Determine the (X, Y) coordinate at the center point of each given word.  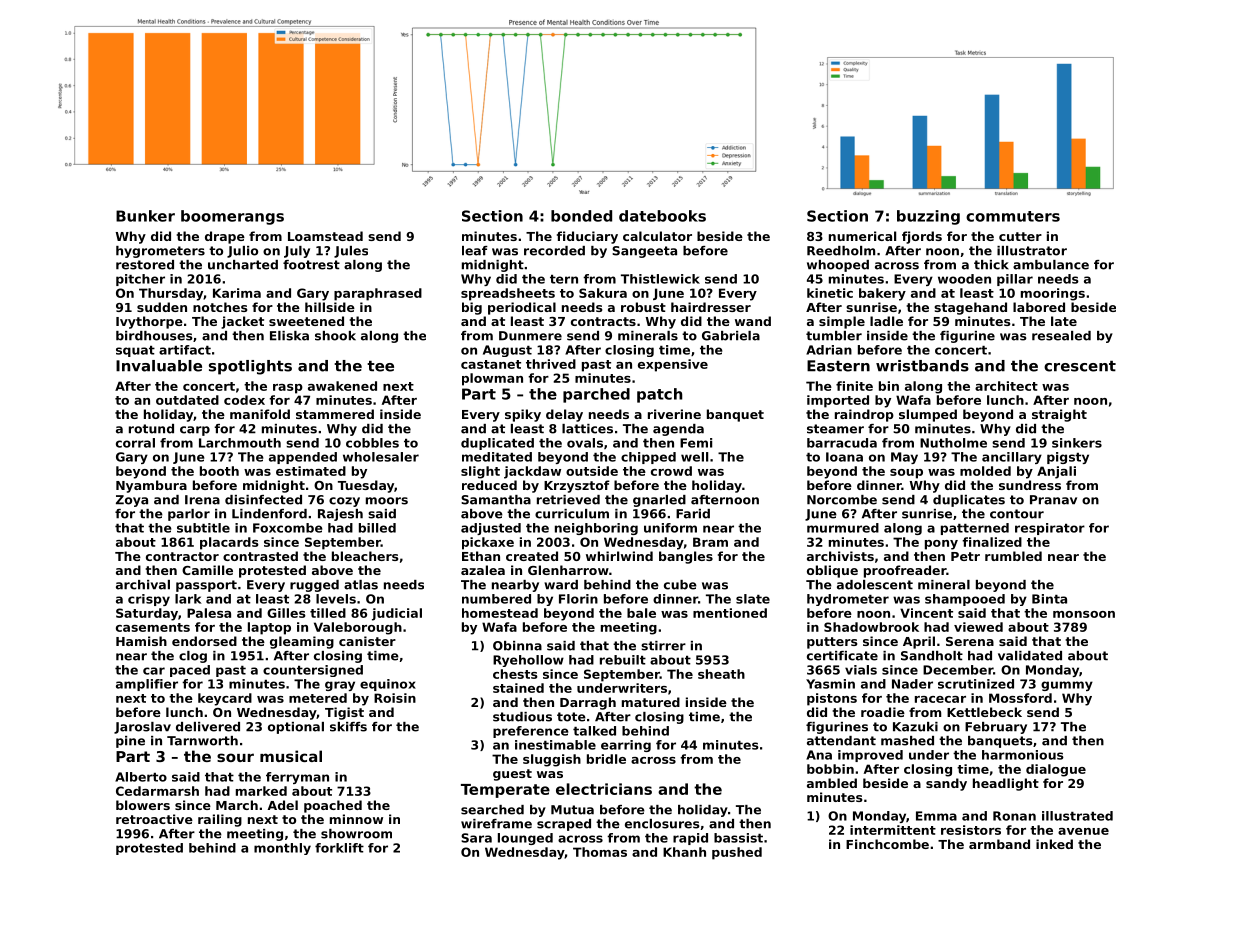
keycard (225, 699)
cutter (1020, 236)
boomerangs (232, 217)
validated (1030, 656)
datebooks (662, 216)
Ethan (481, 556)
